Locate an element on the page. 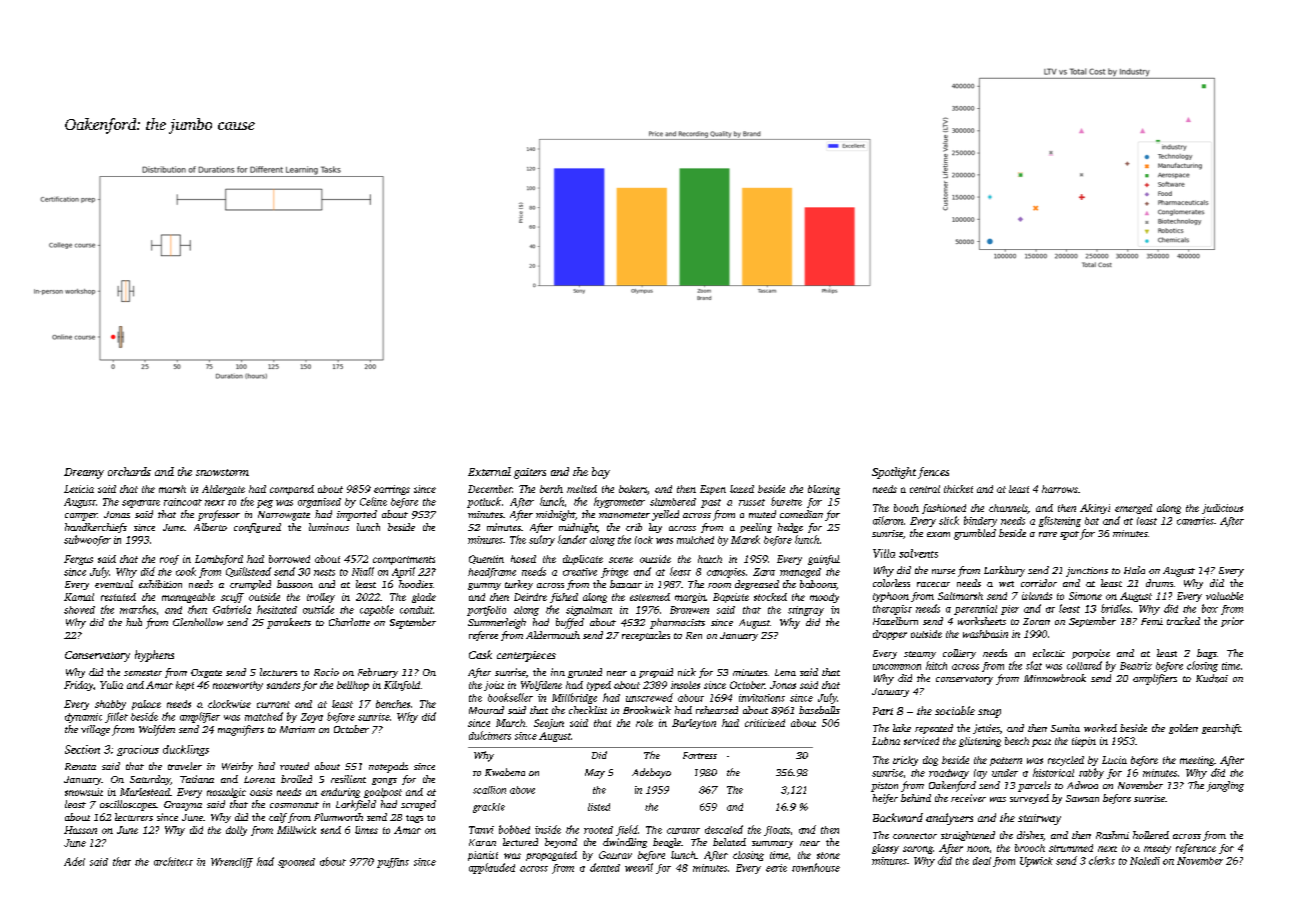  russet is located at coordinates (752, 502).
